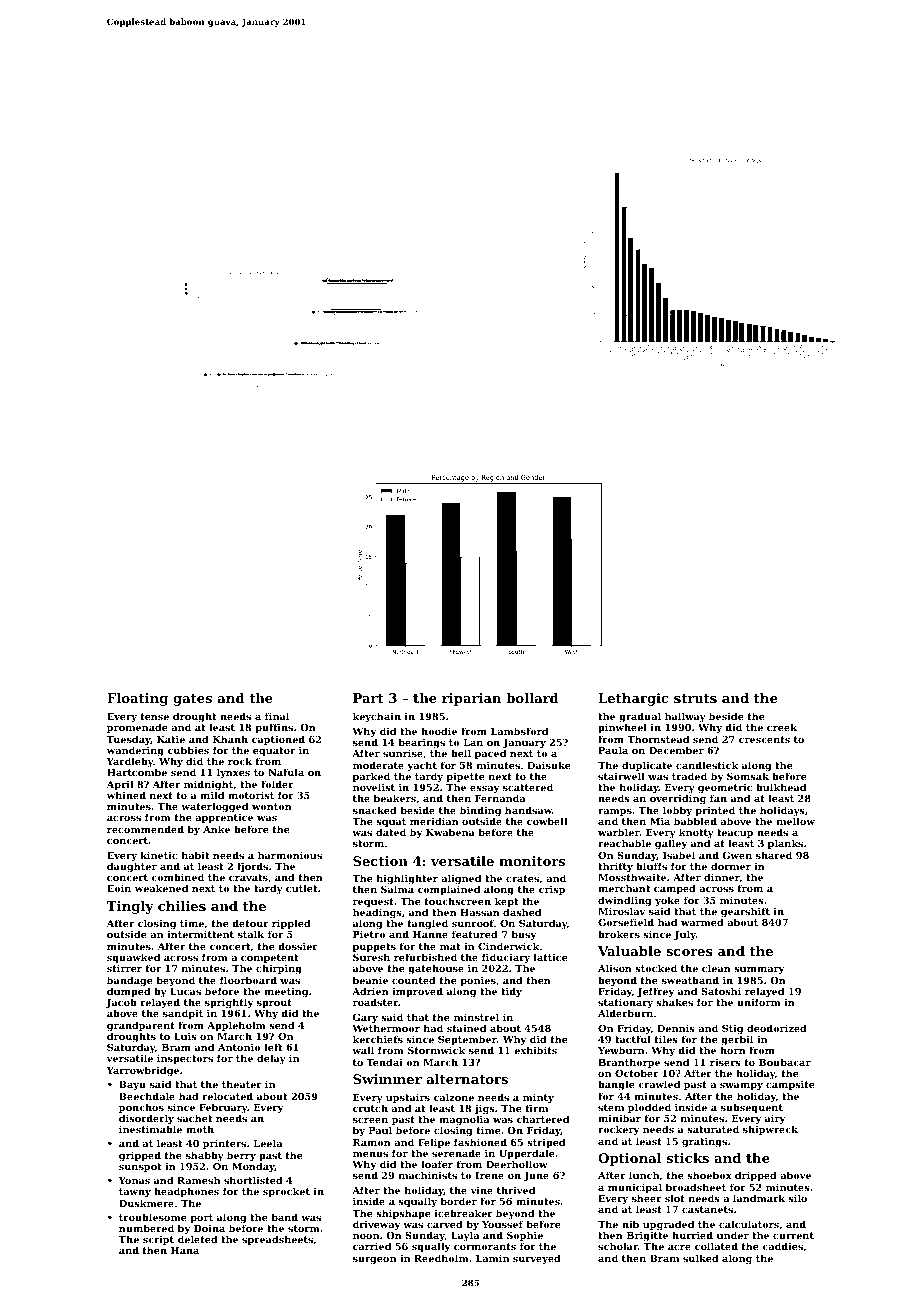 The width and height of the image is (924, 1308). I want to click on sulked, so click(701, 1258).
